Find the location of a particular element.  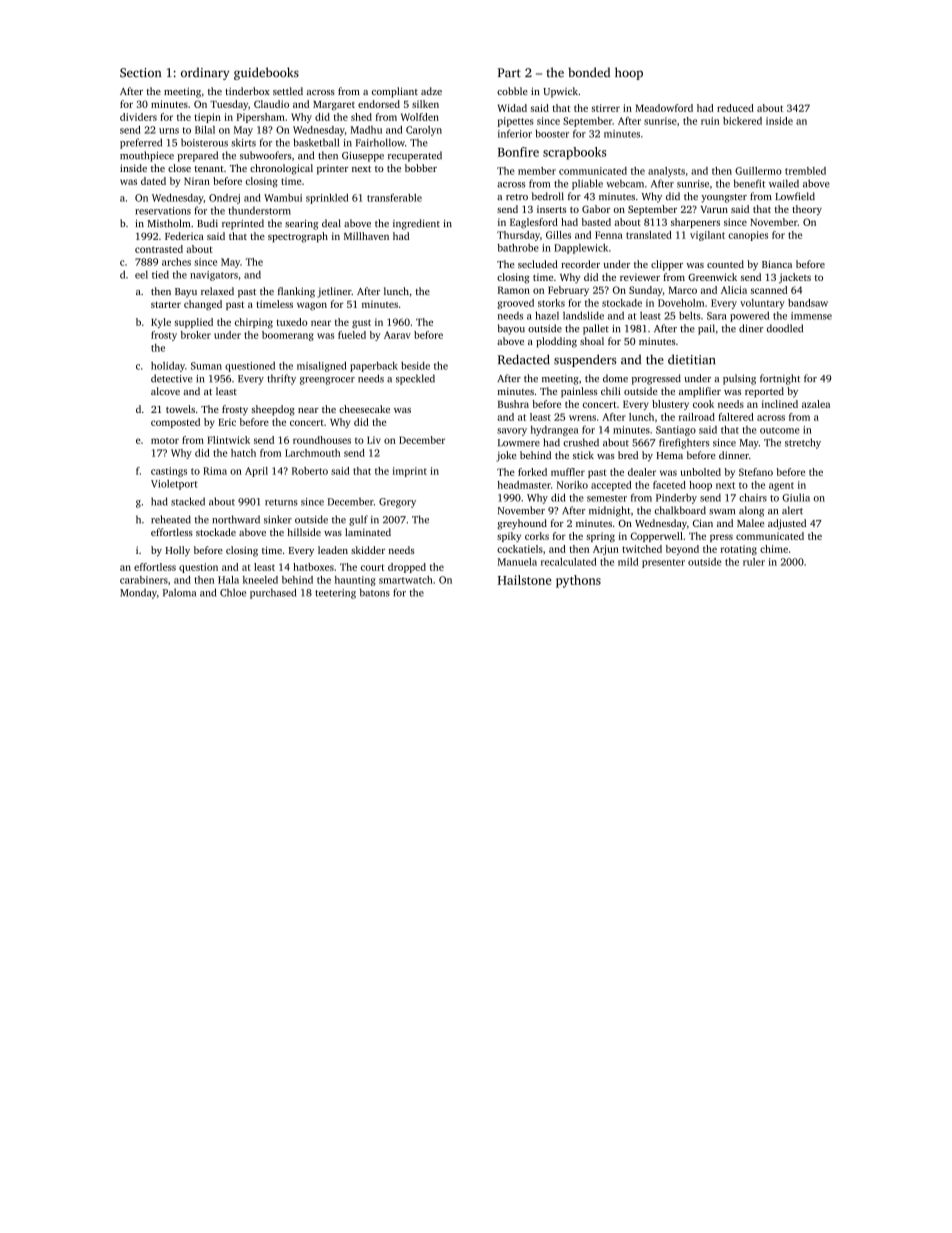

beside is located at coordinates (415, 366).
